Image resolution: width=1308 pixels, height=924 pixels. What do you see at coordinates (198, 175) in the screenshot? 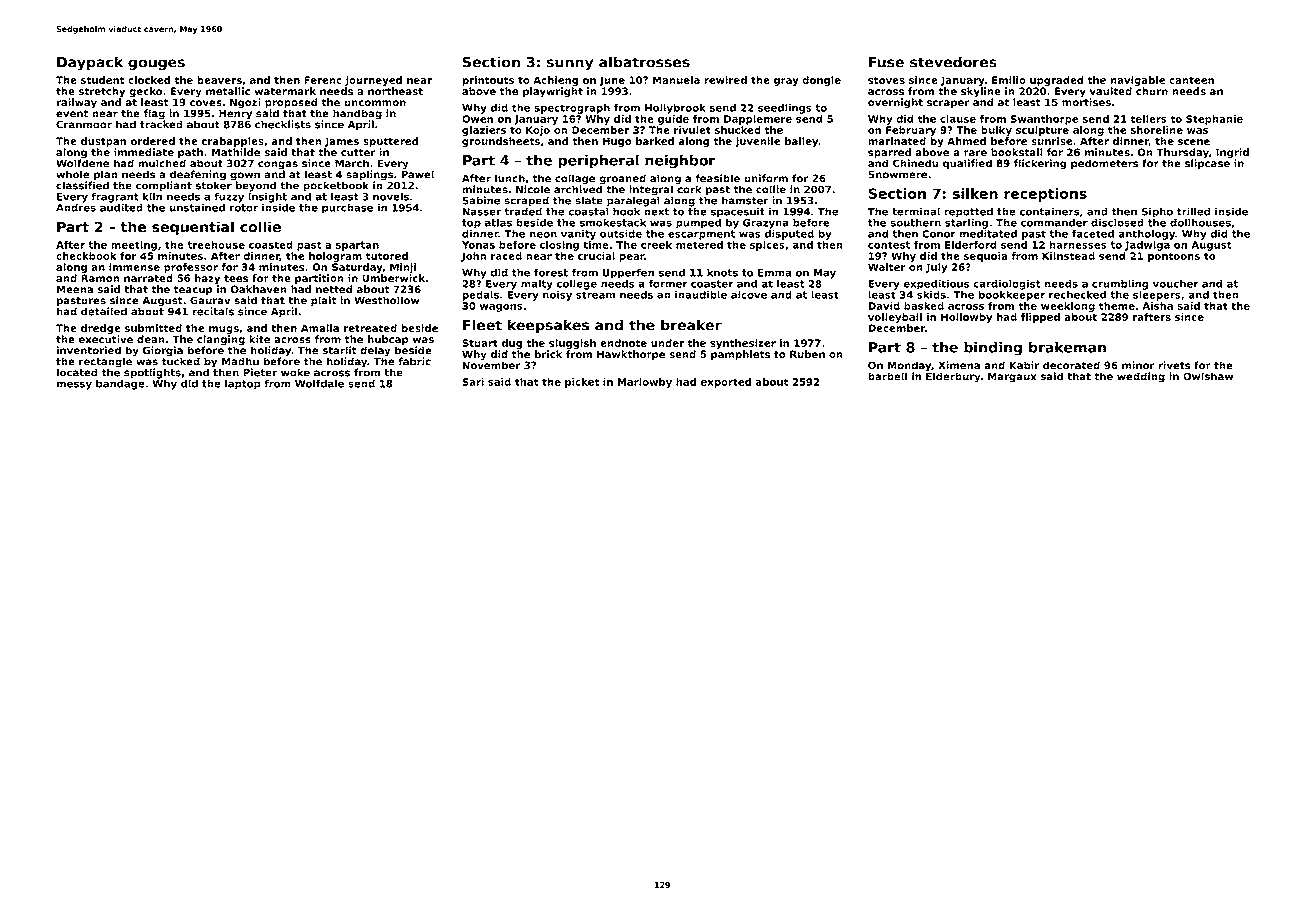
I see `deafening` at bounding box center [198, 175].
